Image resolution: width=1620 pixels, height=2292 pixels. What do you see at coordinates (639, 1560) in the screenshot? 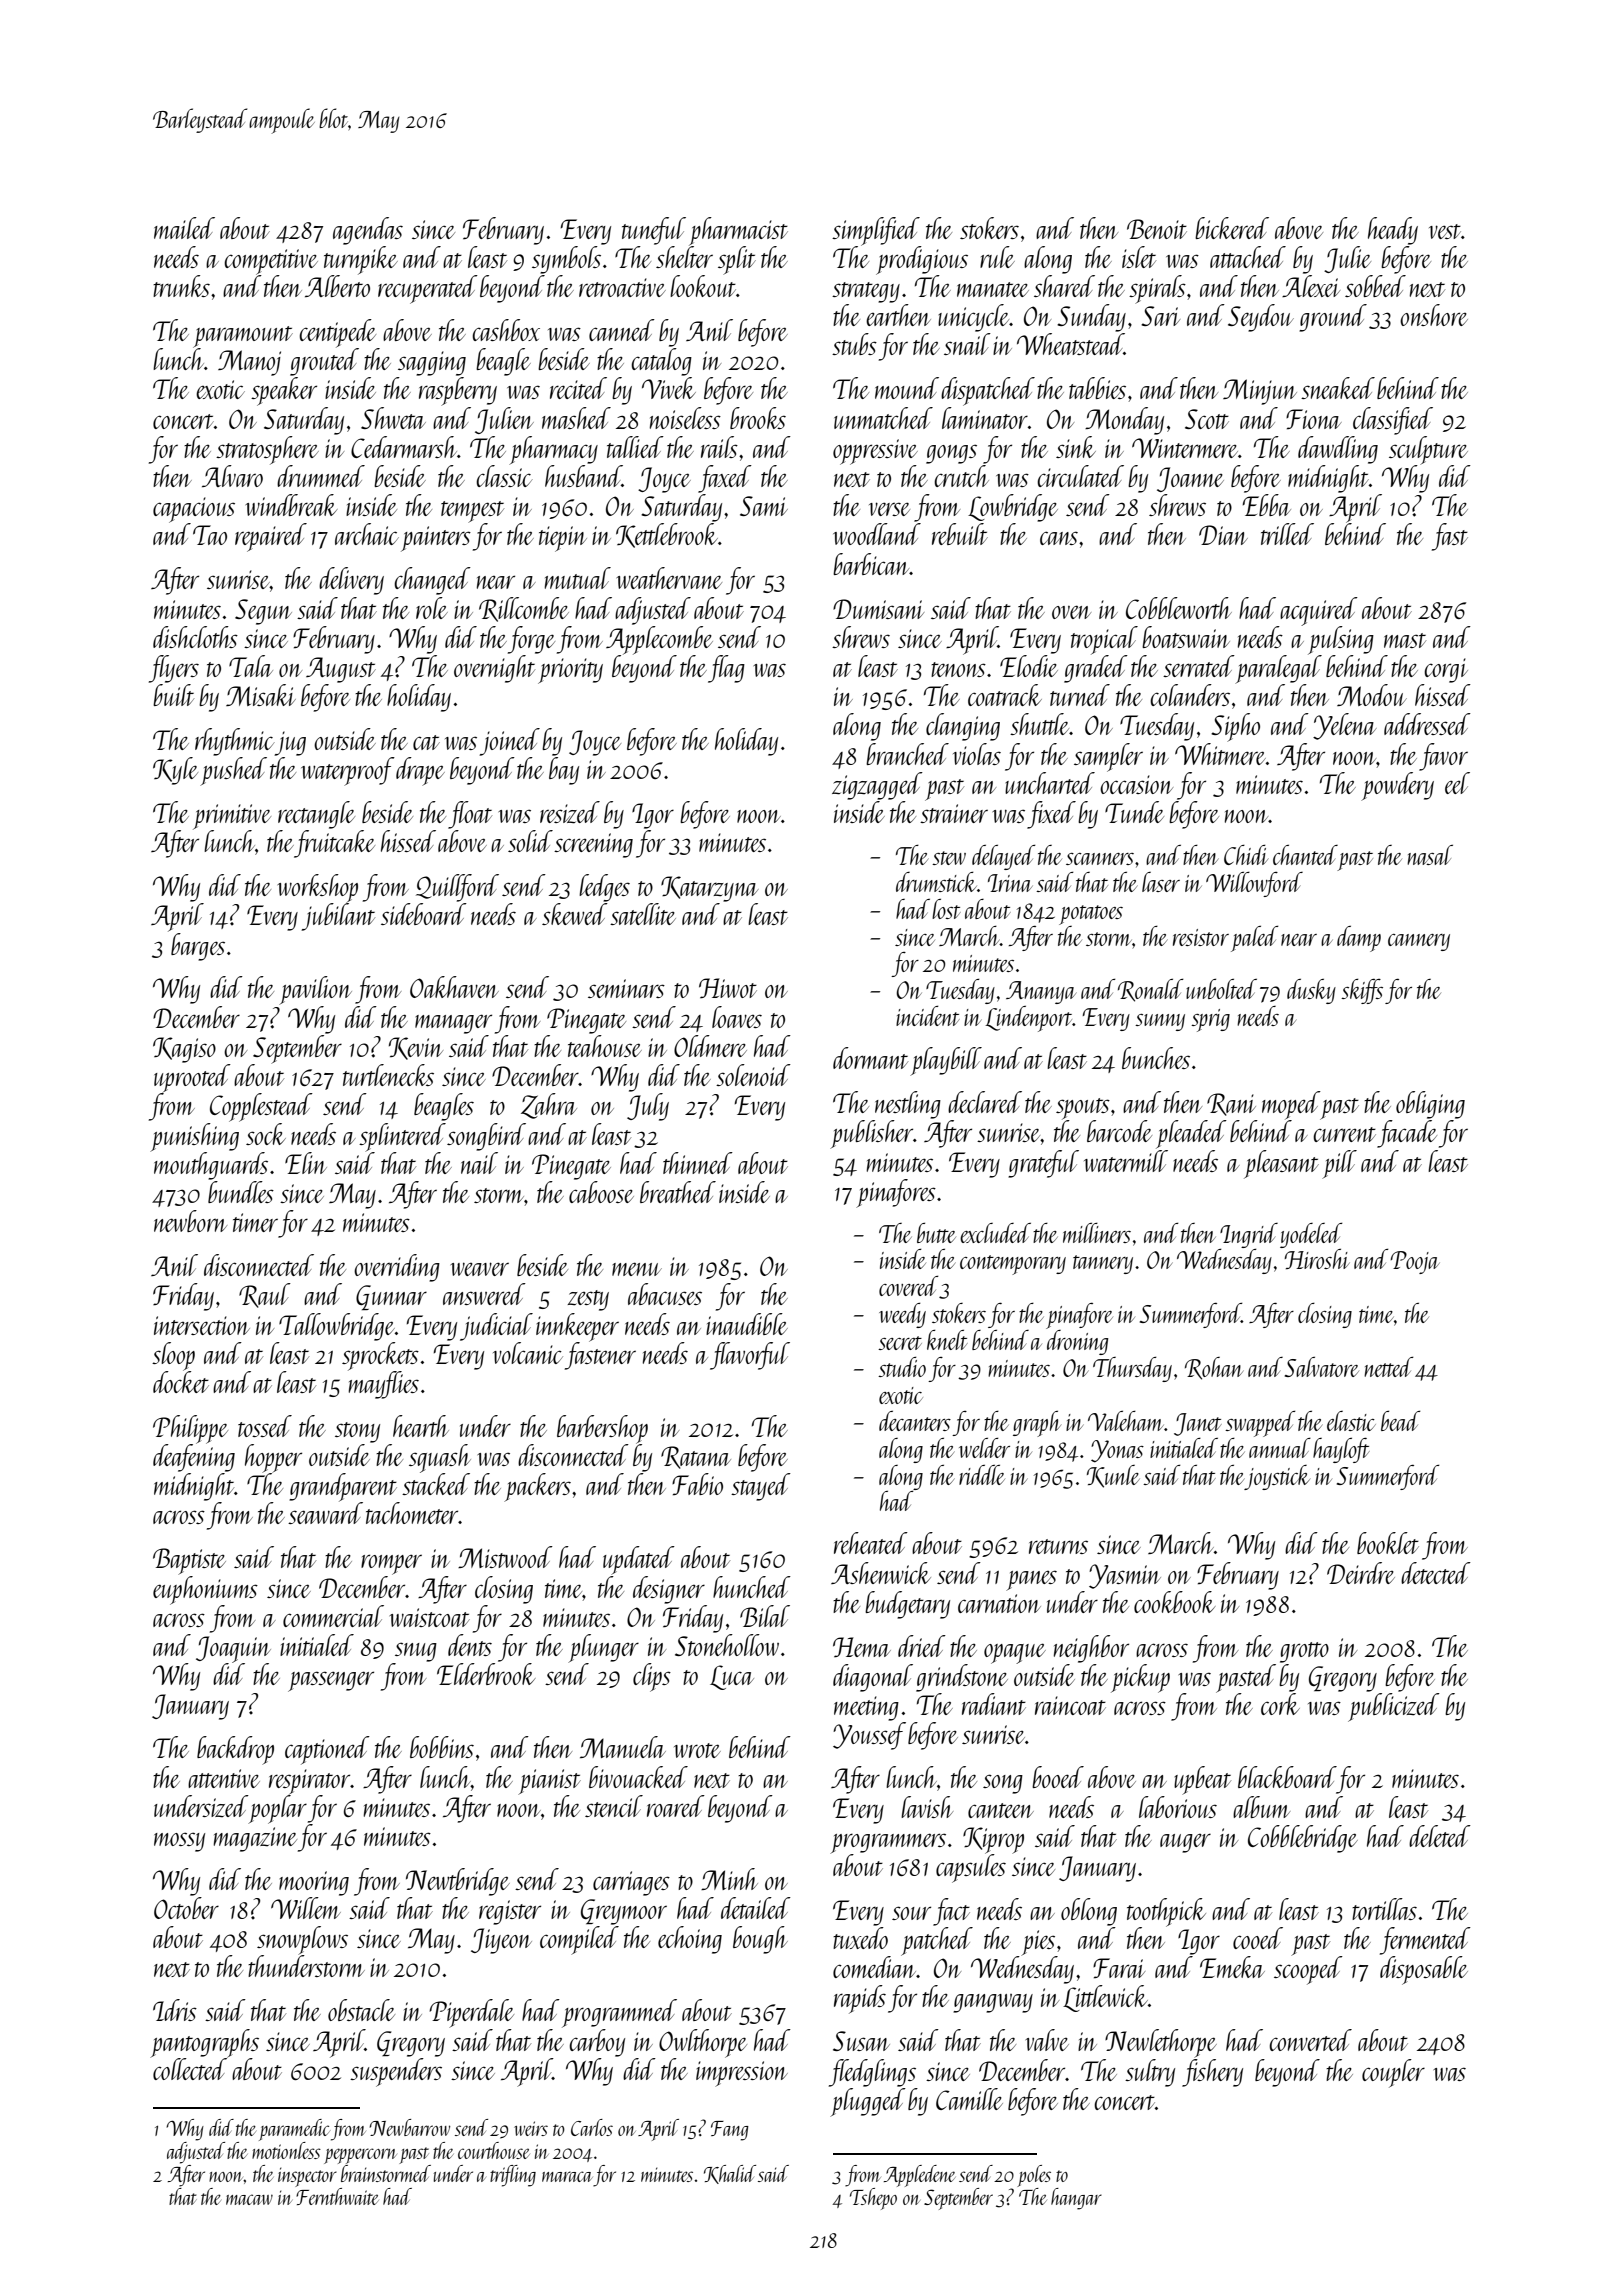
I see `updated` at bounding box center [639, 1560].
